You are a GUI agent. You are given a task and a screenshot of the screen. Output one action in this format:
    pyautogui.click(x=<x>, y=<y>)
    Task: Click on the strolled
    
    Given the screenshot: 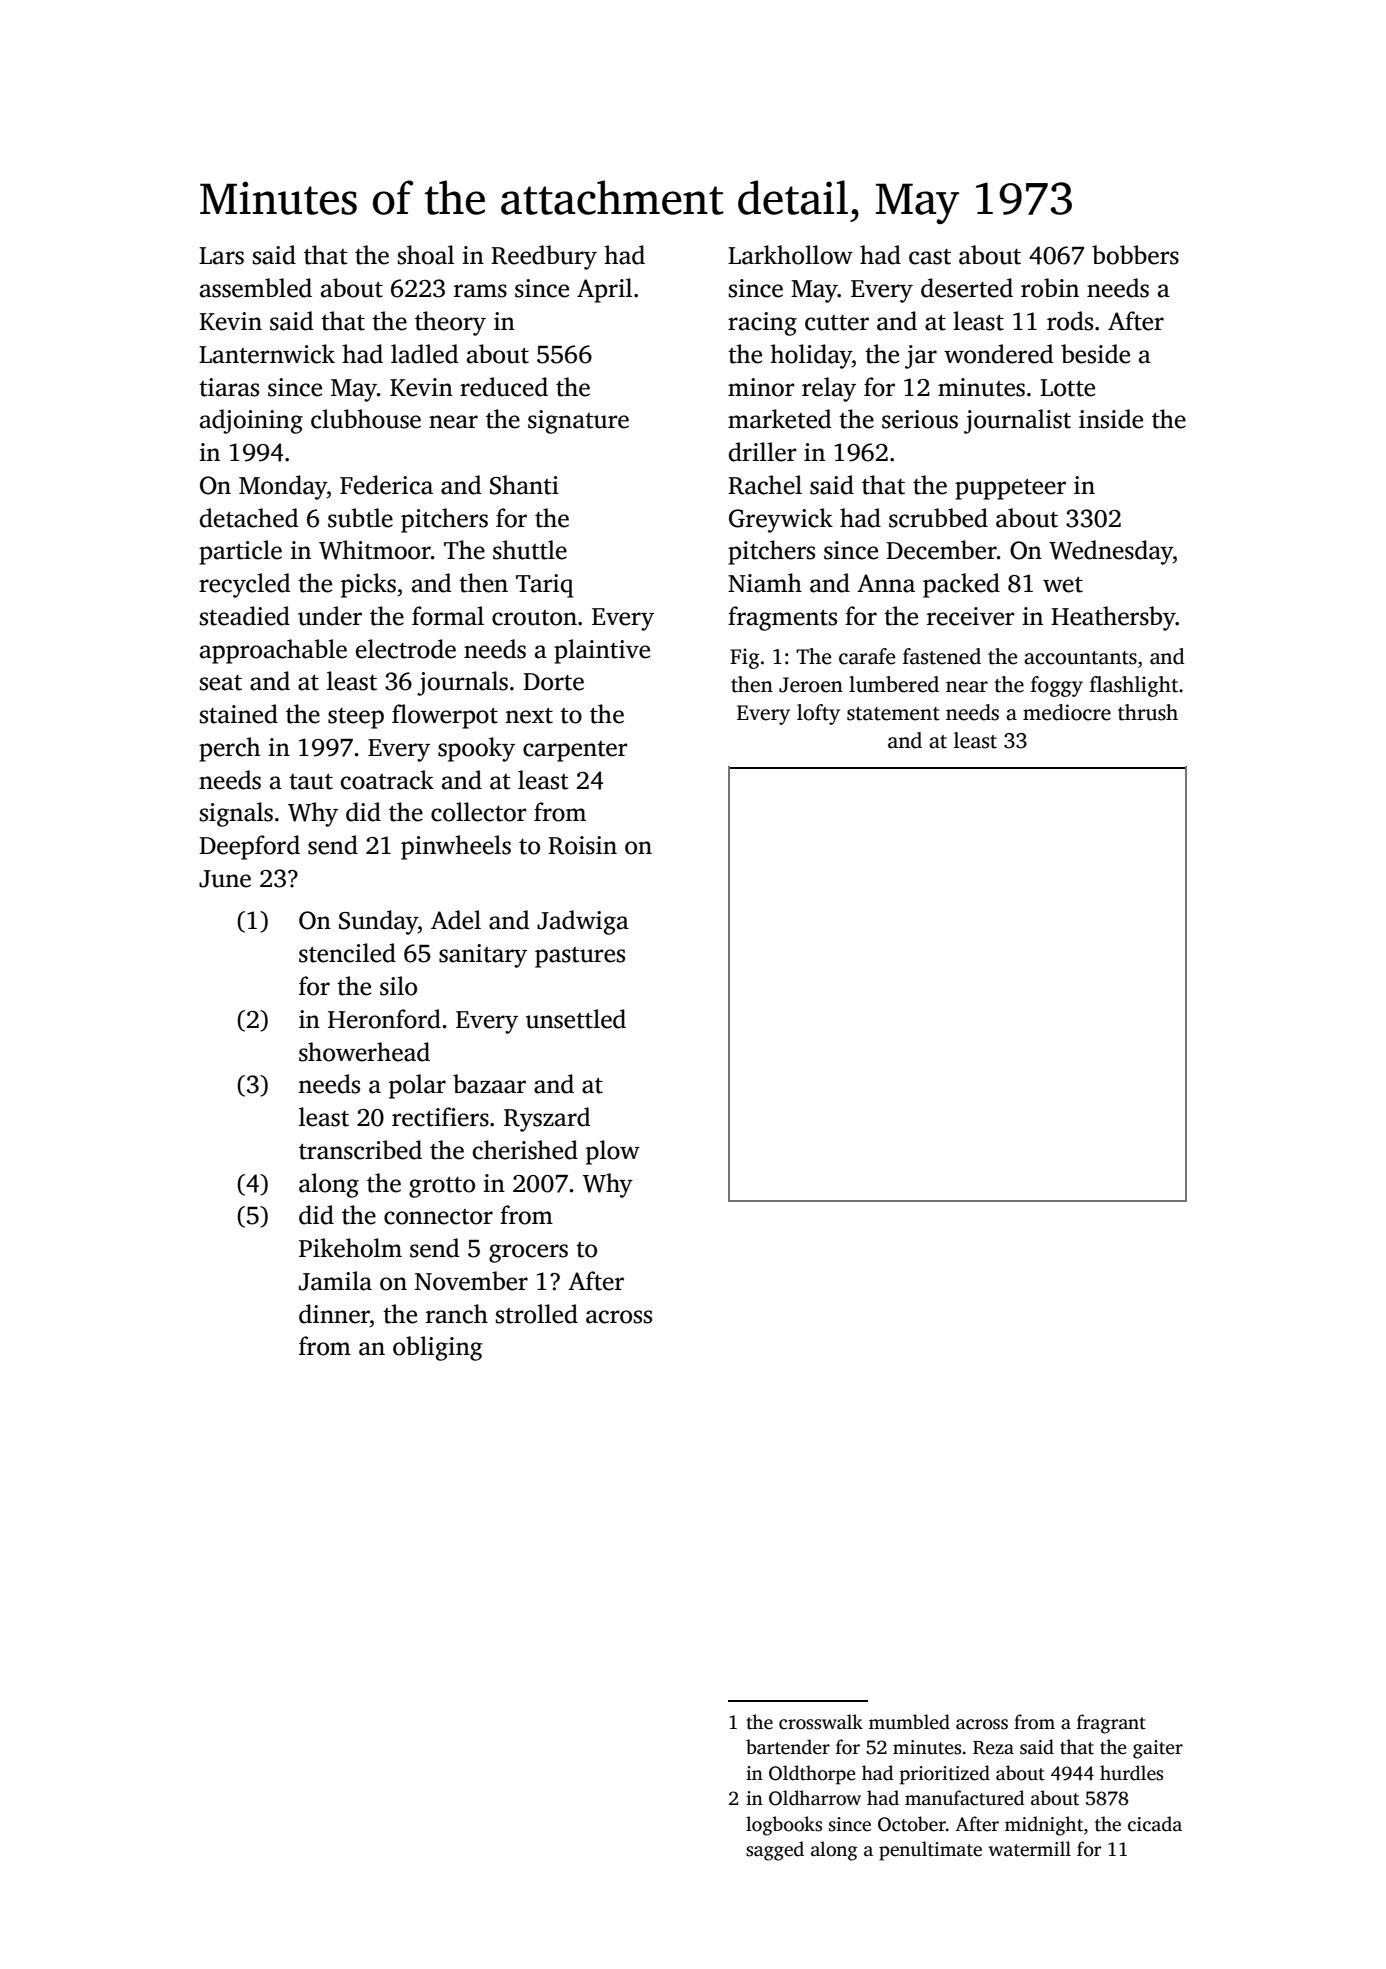 What is the action you would take?
    pyautogui.click(x=537, y=1314)
